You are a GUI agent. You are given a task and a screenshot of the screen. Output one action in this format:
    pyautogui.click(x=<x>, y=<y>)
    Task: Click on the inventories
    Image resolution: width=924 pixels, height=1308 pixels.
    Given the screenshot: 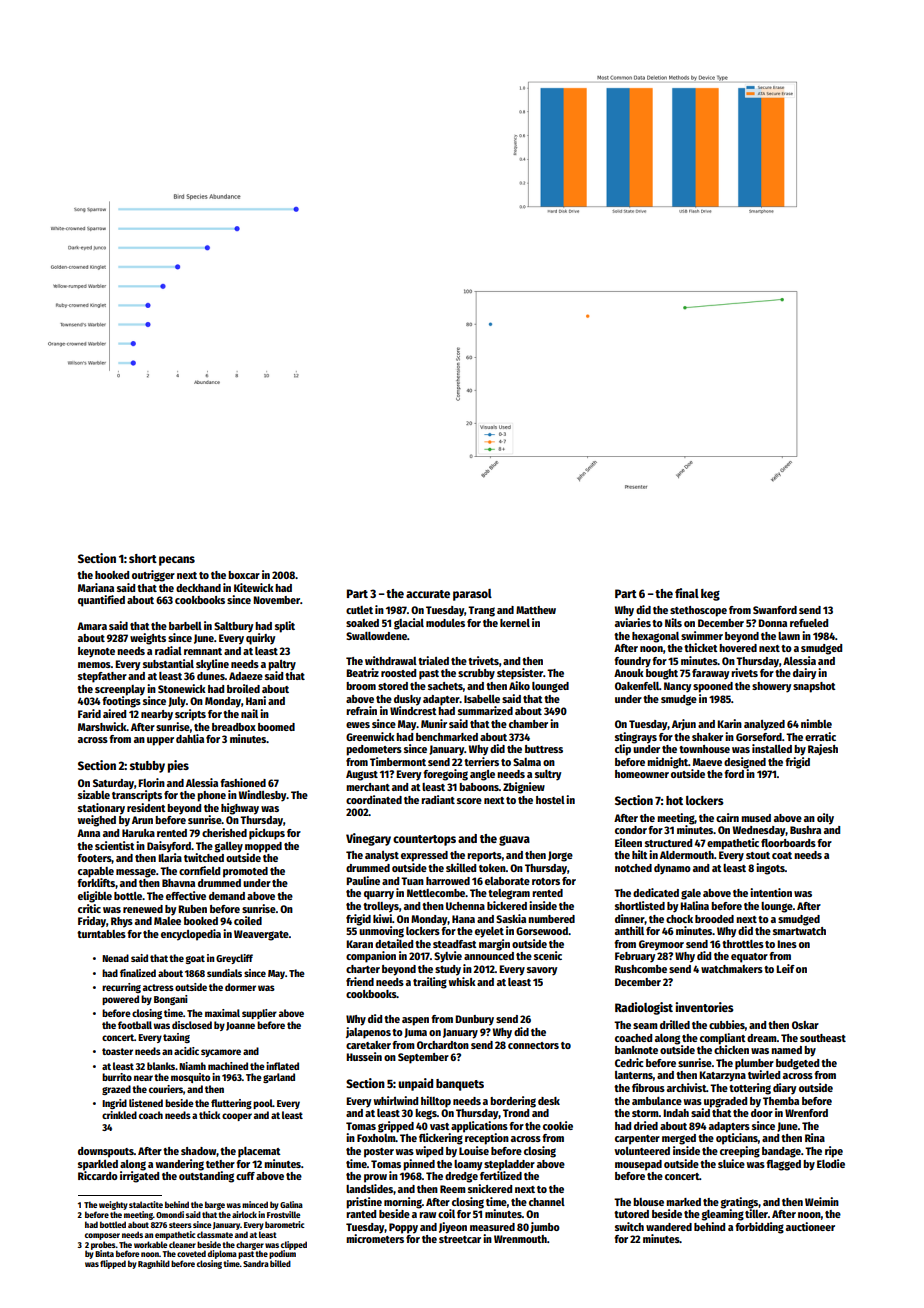 What is the action you would take?
    pyautogui.click(x=704, y=1007)
